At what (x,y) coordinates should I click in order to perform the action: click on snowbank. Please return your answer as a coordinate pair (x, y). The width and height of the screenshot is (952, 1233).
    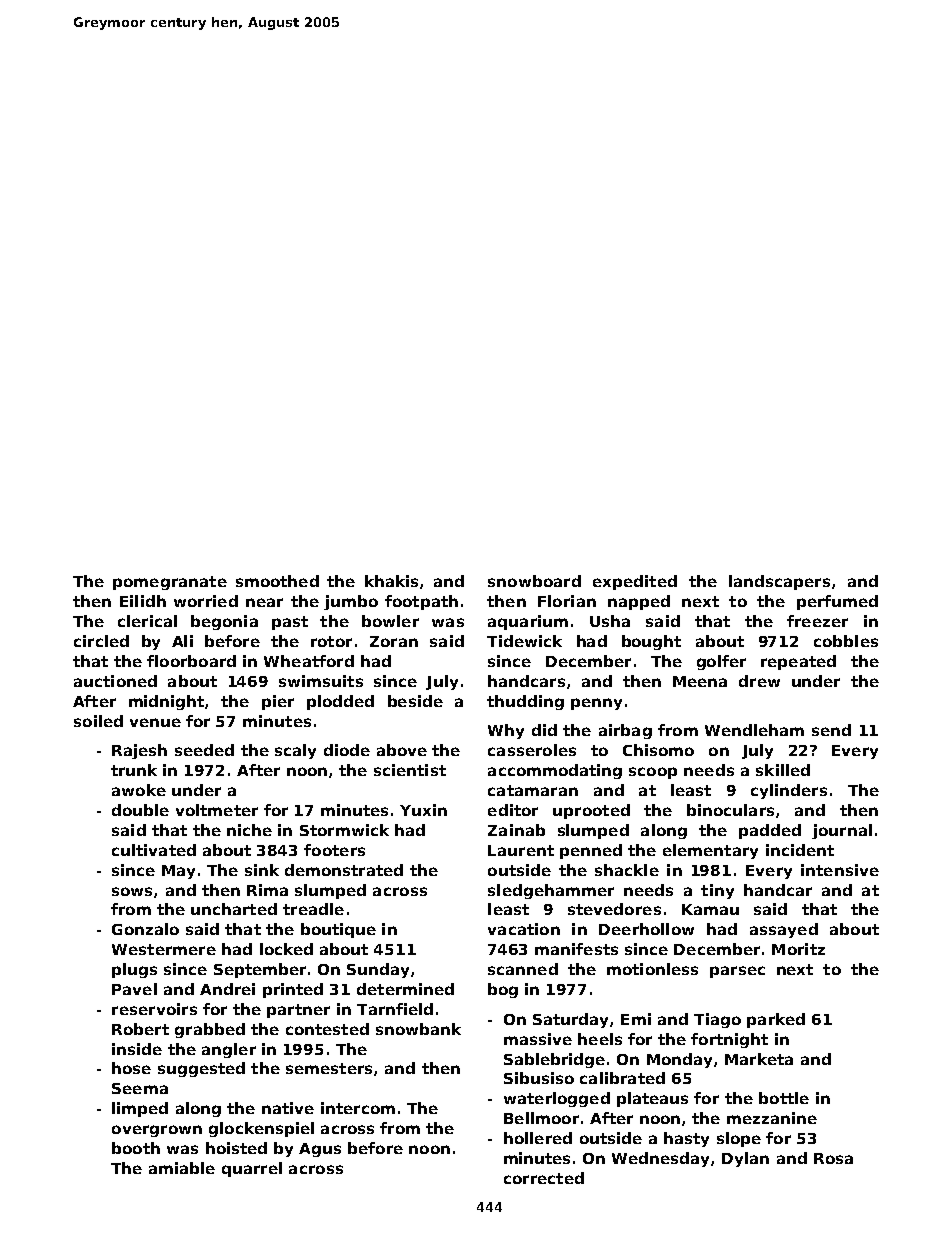
    Looking at the image, I should click on (418, 1029).
